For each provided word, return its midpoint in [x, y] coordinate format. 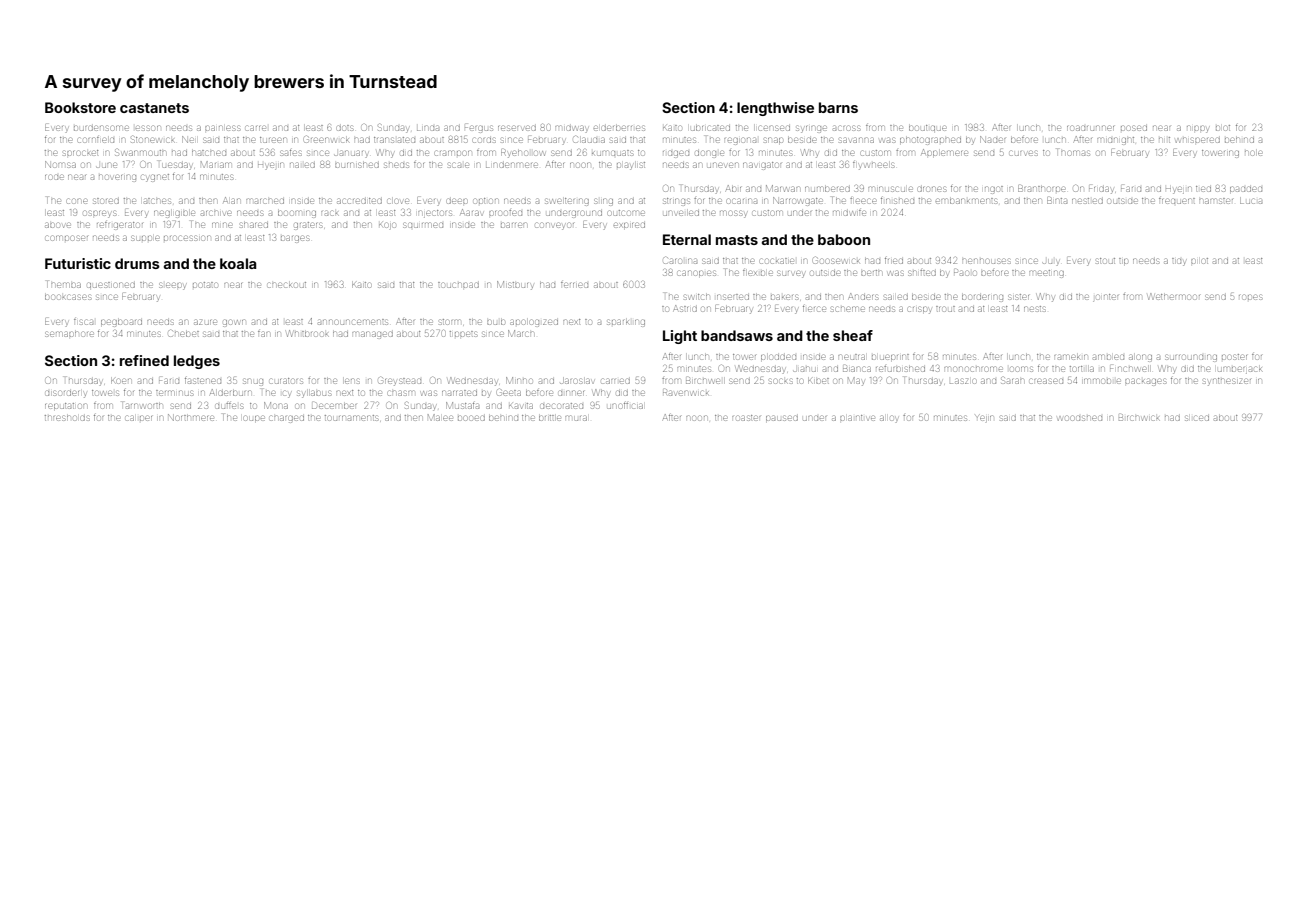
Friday [1101, 190]
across [846, 128]
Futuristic [78, 263]
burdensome [101, 128]
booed [471, 418]
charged [287, 419]
